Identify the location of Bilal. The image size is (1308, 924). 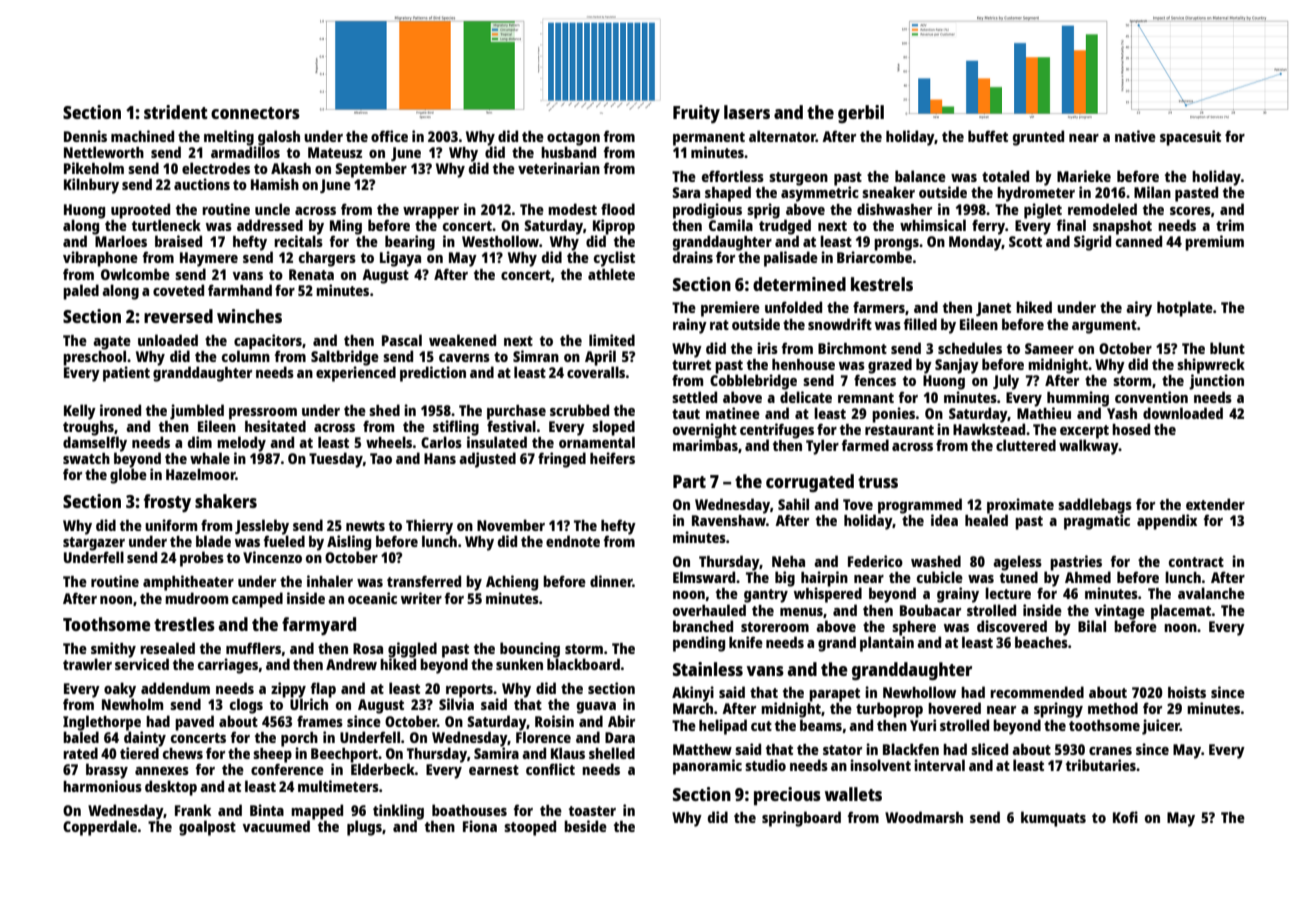
(1092, 626).
